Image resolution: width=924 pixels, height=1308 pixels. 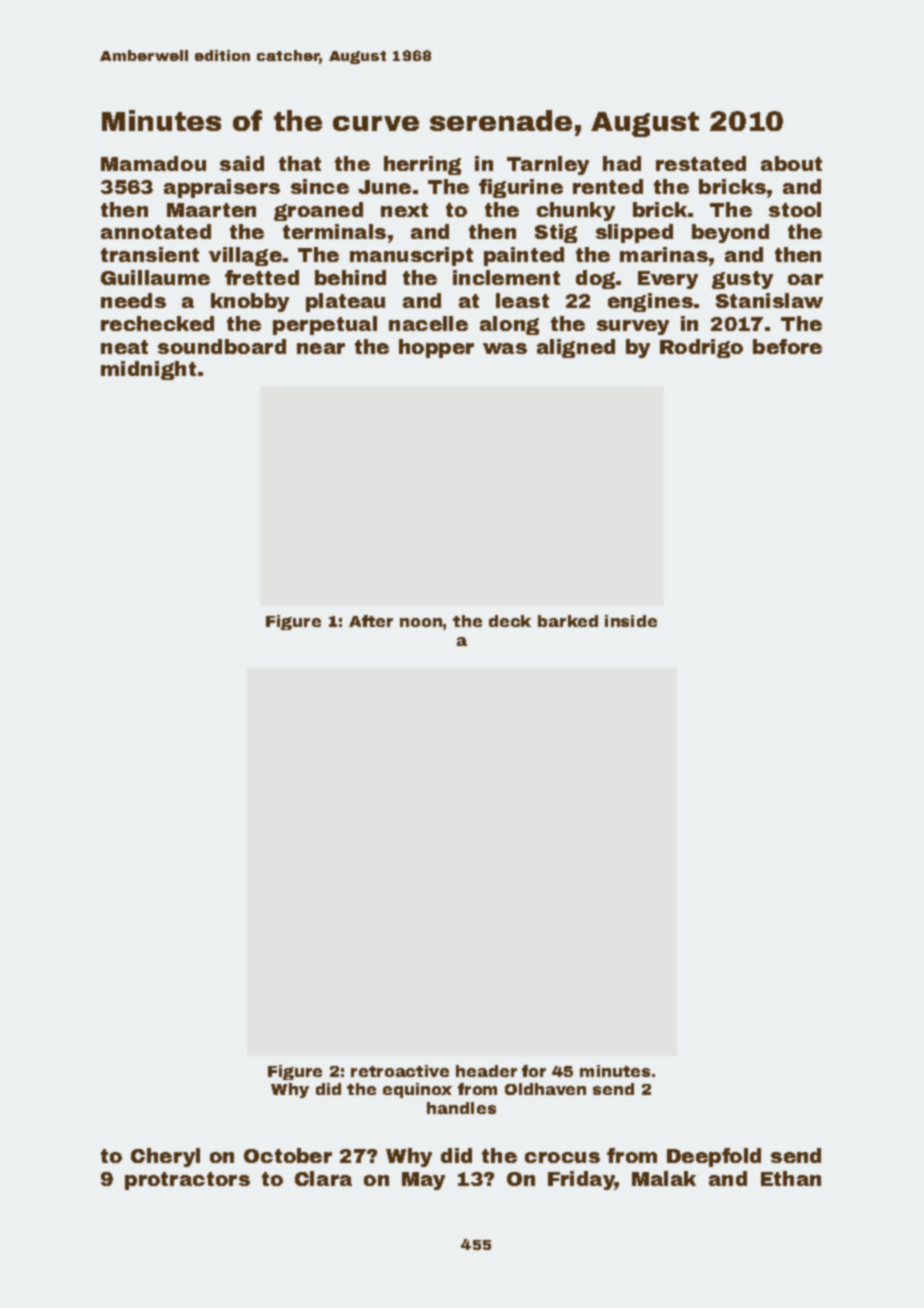 I want to click on deck, so click(x=510, y=621).
